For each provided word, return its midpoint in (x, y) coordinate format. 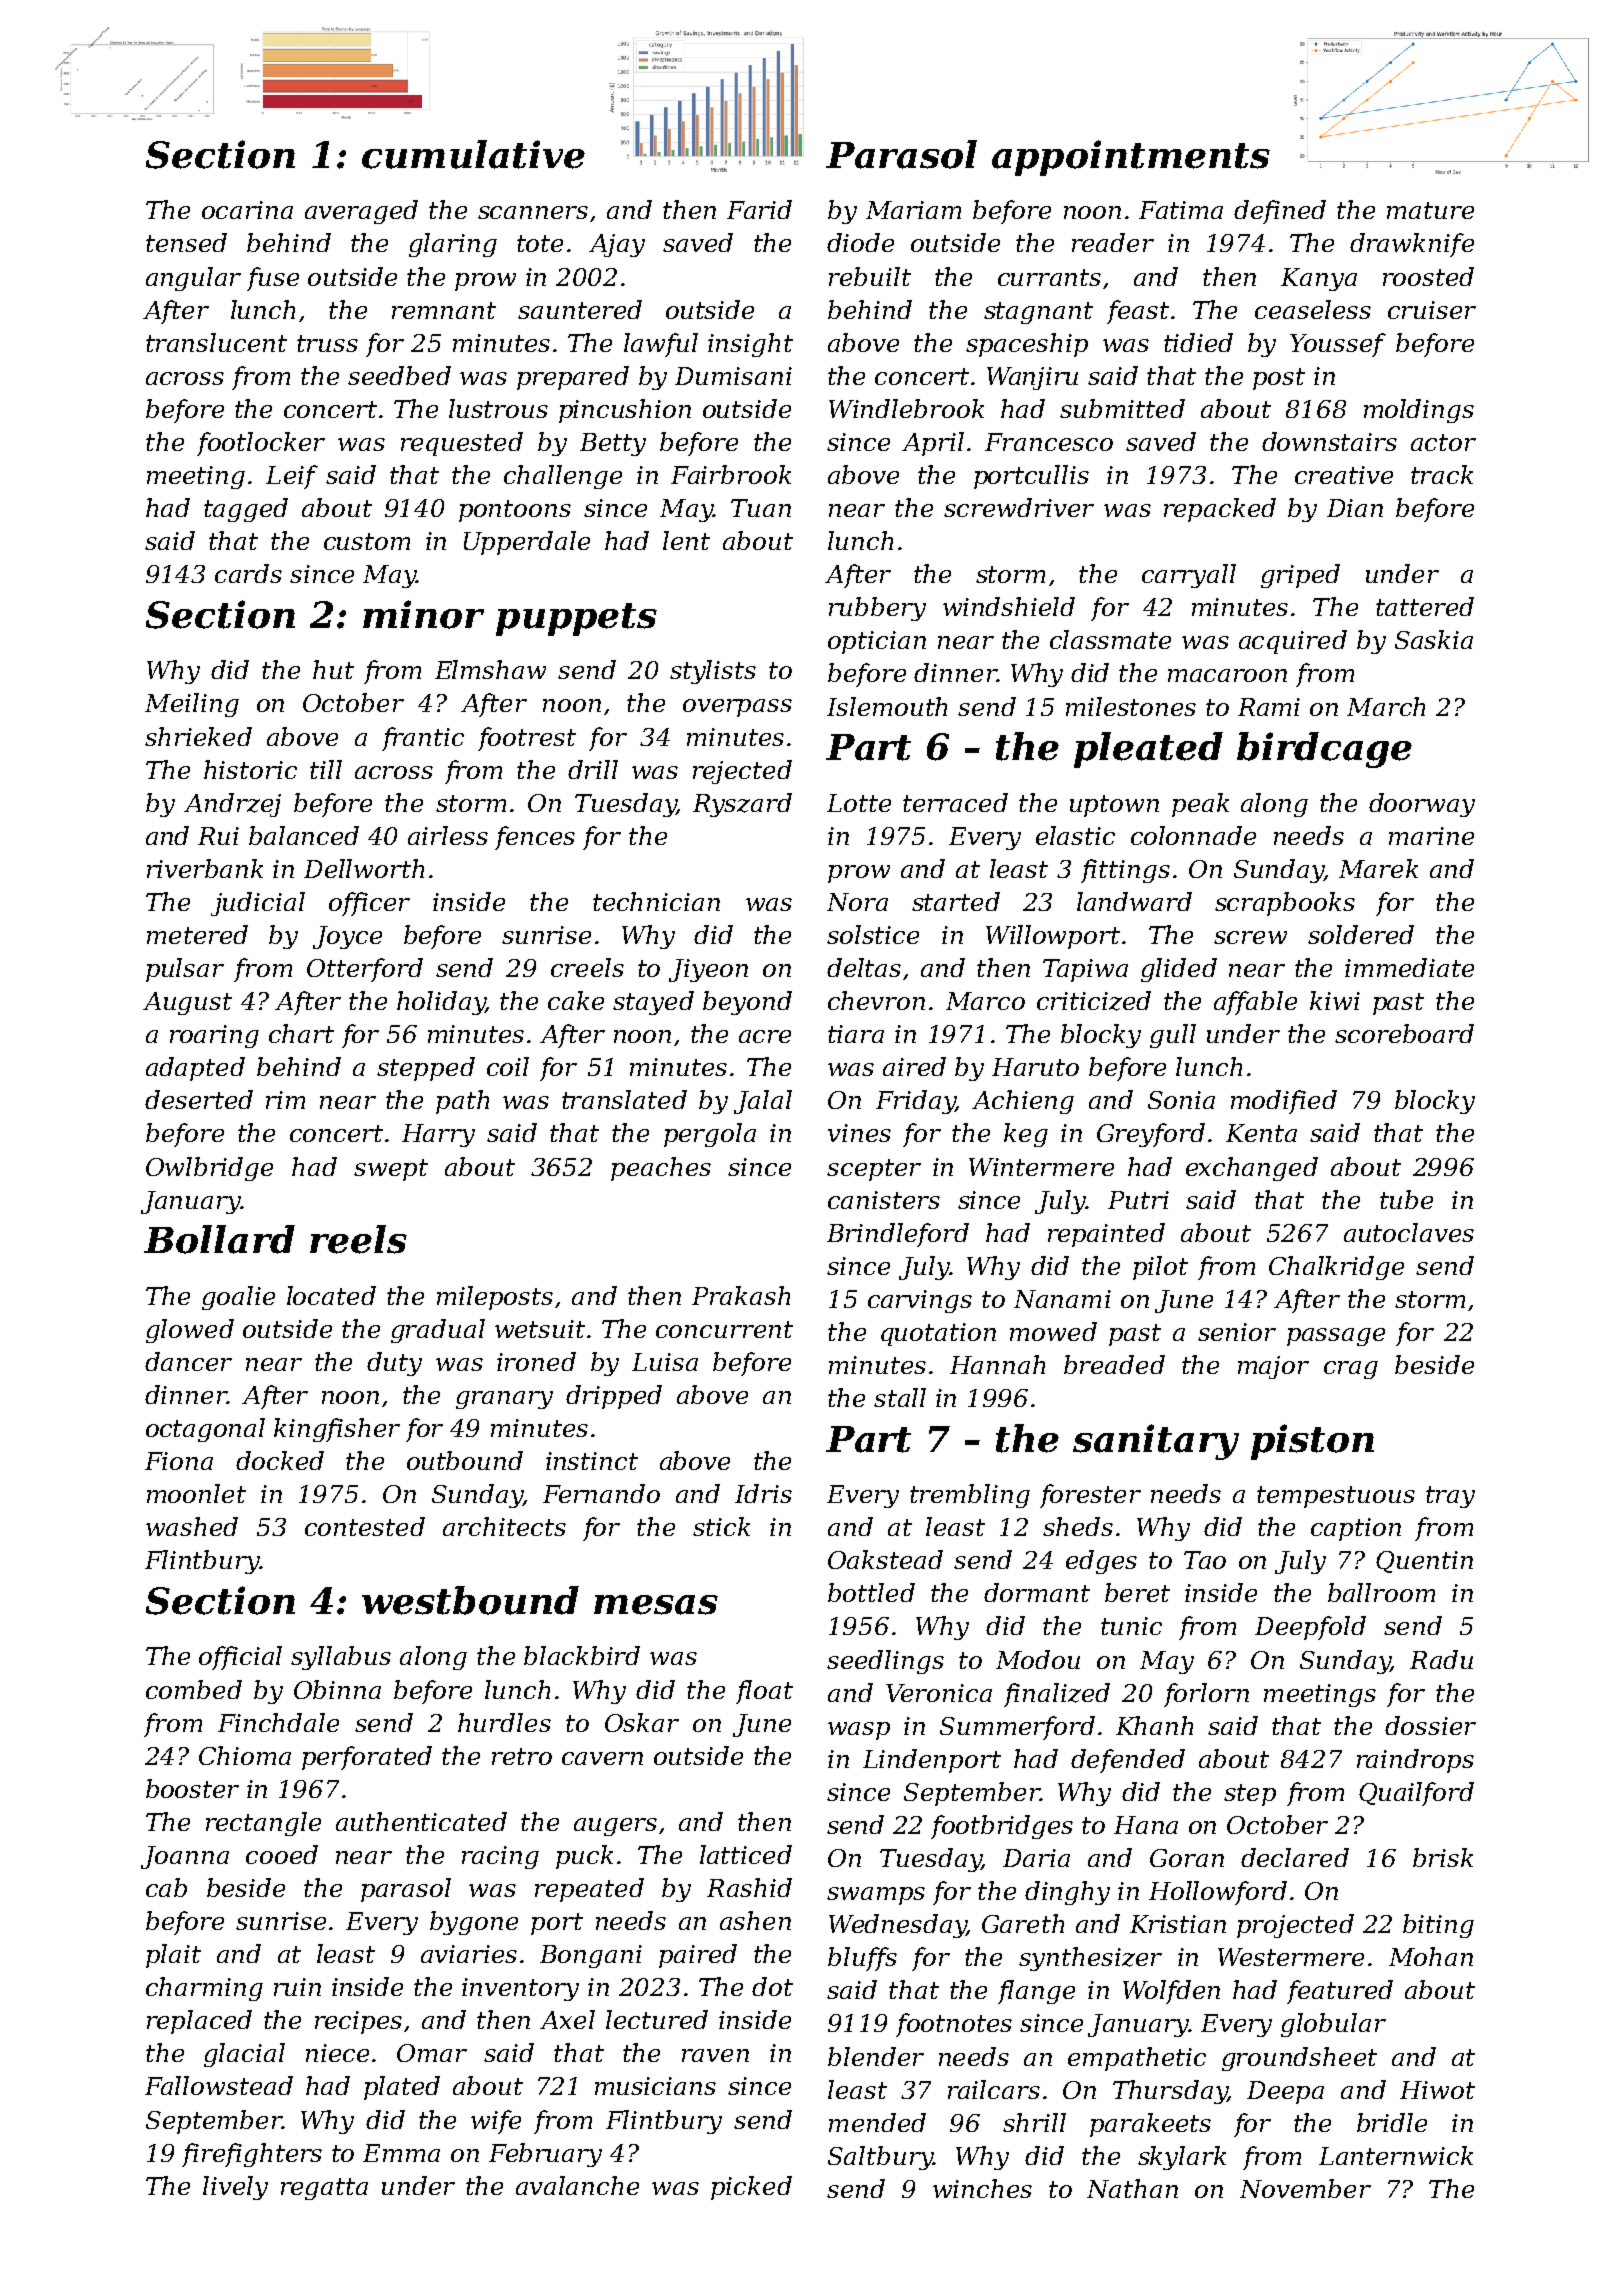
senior (1237, 1332)
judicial (258, 904)
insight (750, 345)
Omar (432, 2053)
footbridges (1002, 1827)
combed (194, 1689)
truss (327, 343)
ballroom (1381, 1592)
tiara (856, 1034)
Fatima (1181, 210)
